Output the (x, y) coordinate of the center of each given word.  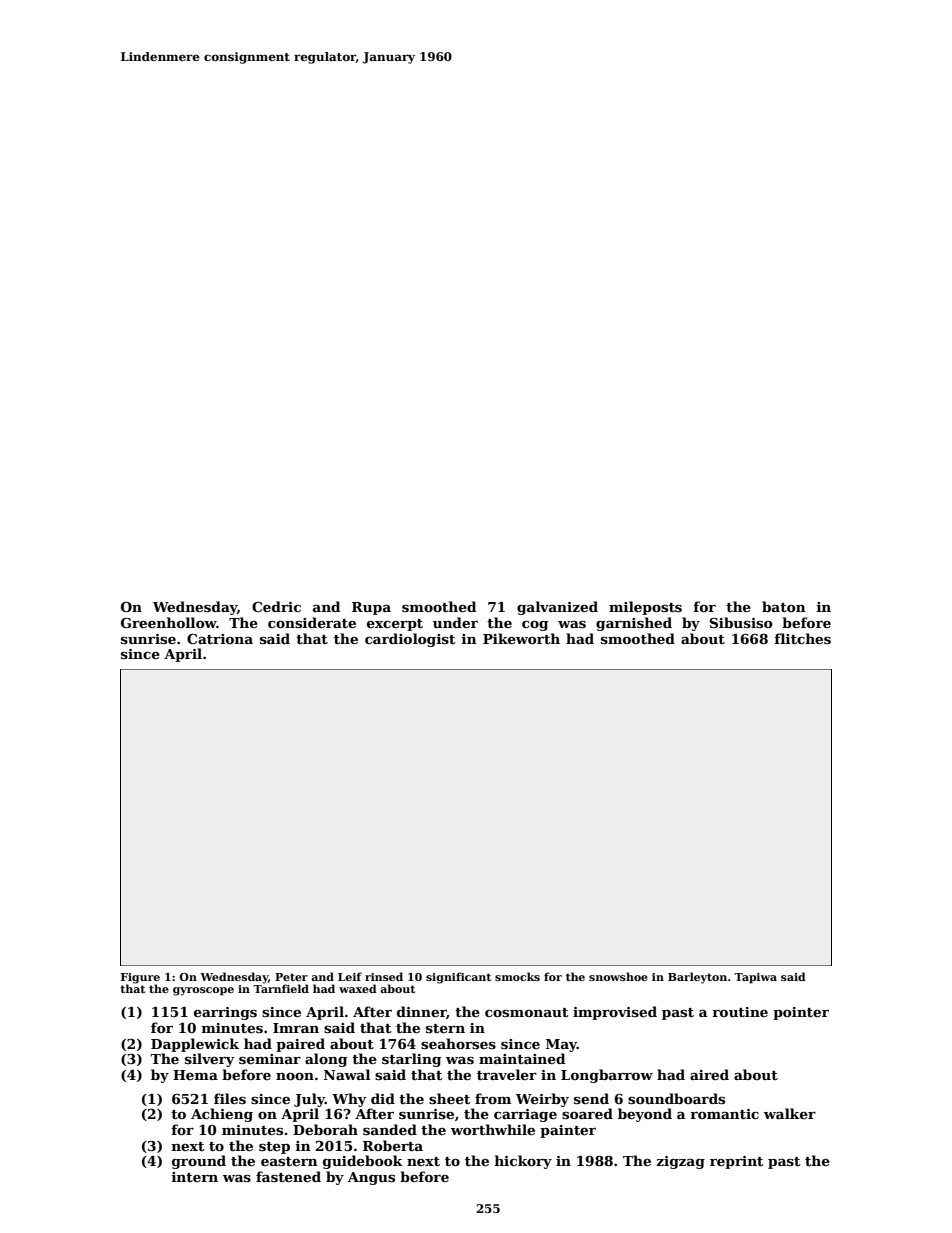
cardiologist (410, 640)
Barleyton (697, 978)
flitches (802, 638)
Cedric (276, 606)
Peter (291, 977)
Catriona (220, 639)
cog (535, 626)
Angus (371, 1178)
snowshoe (618, 976)
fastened (288, 1176)
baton (784, 606)
